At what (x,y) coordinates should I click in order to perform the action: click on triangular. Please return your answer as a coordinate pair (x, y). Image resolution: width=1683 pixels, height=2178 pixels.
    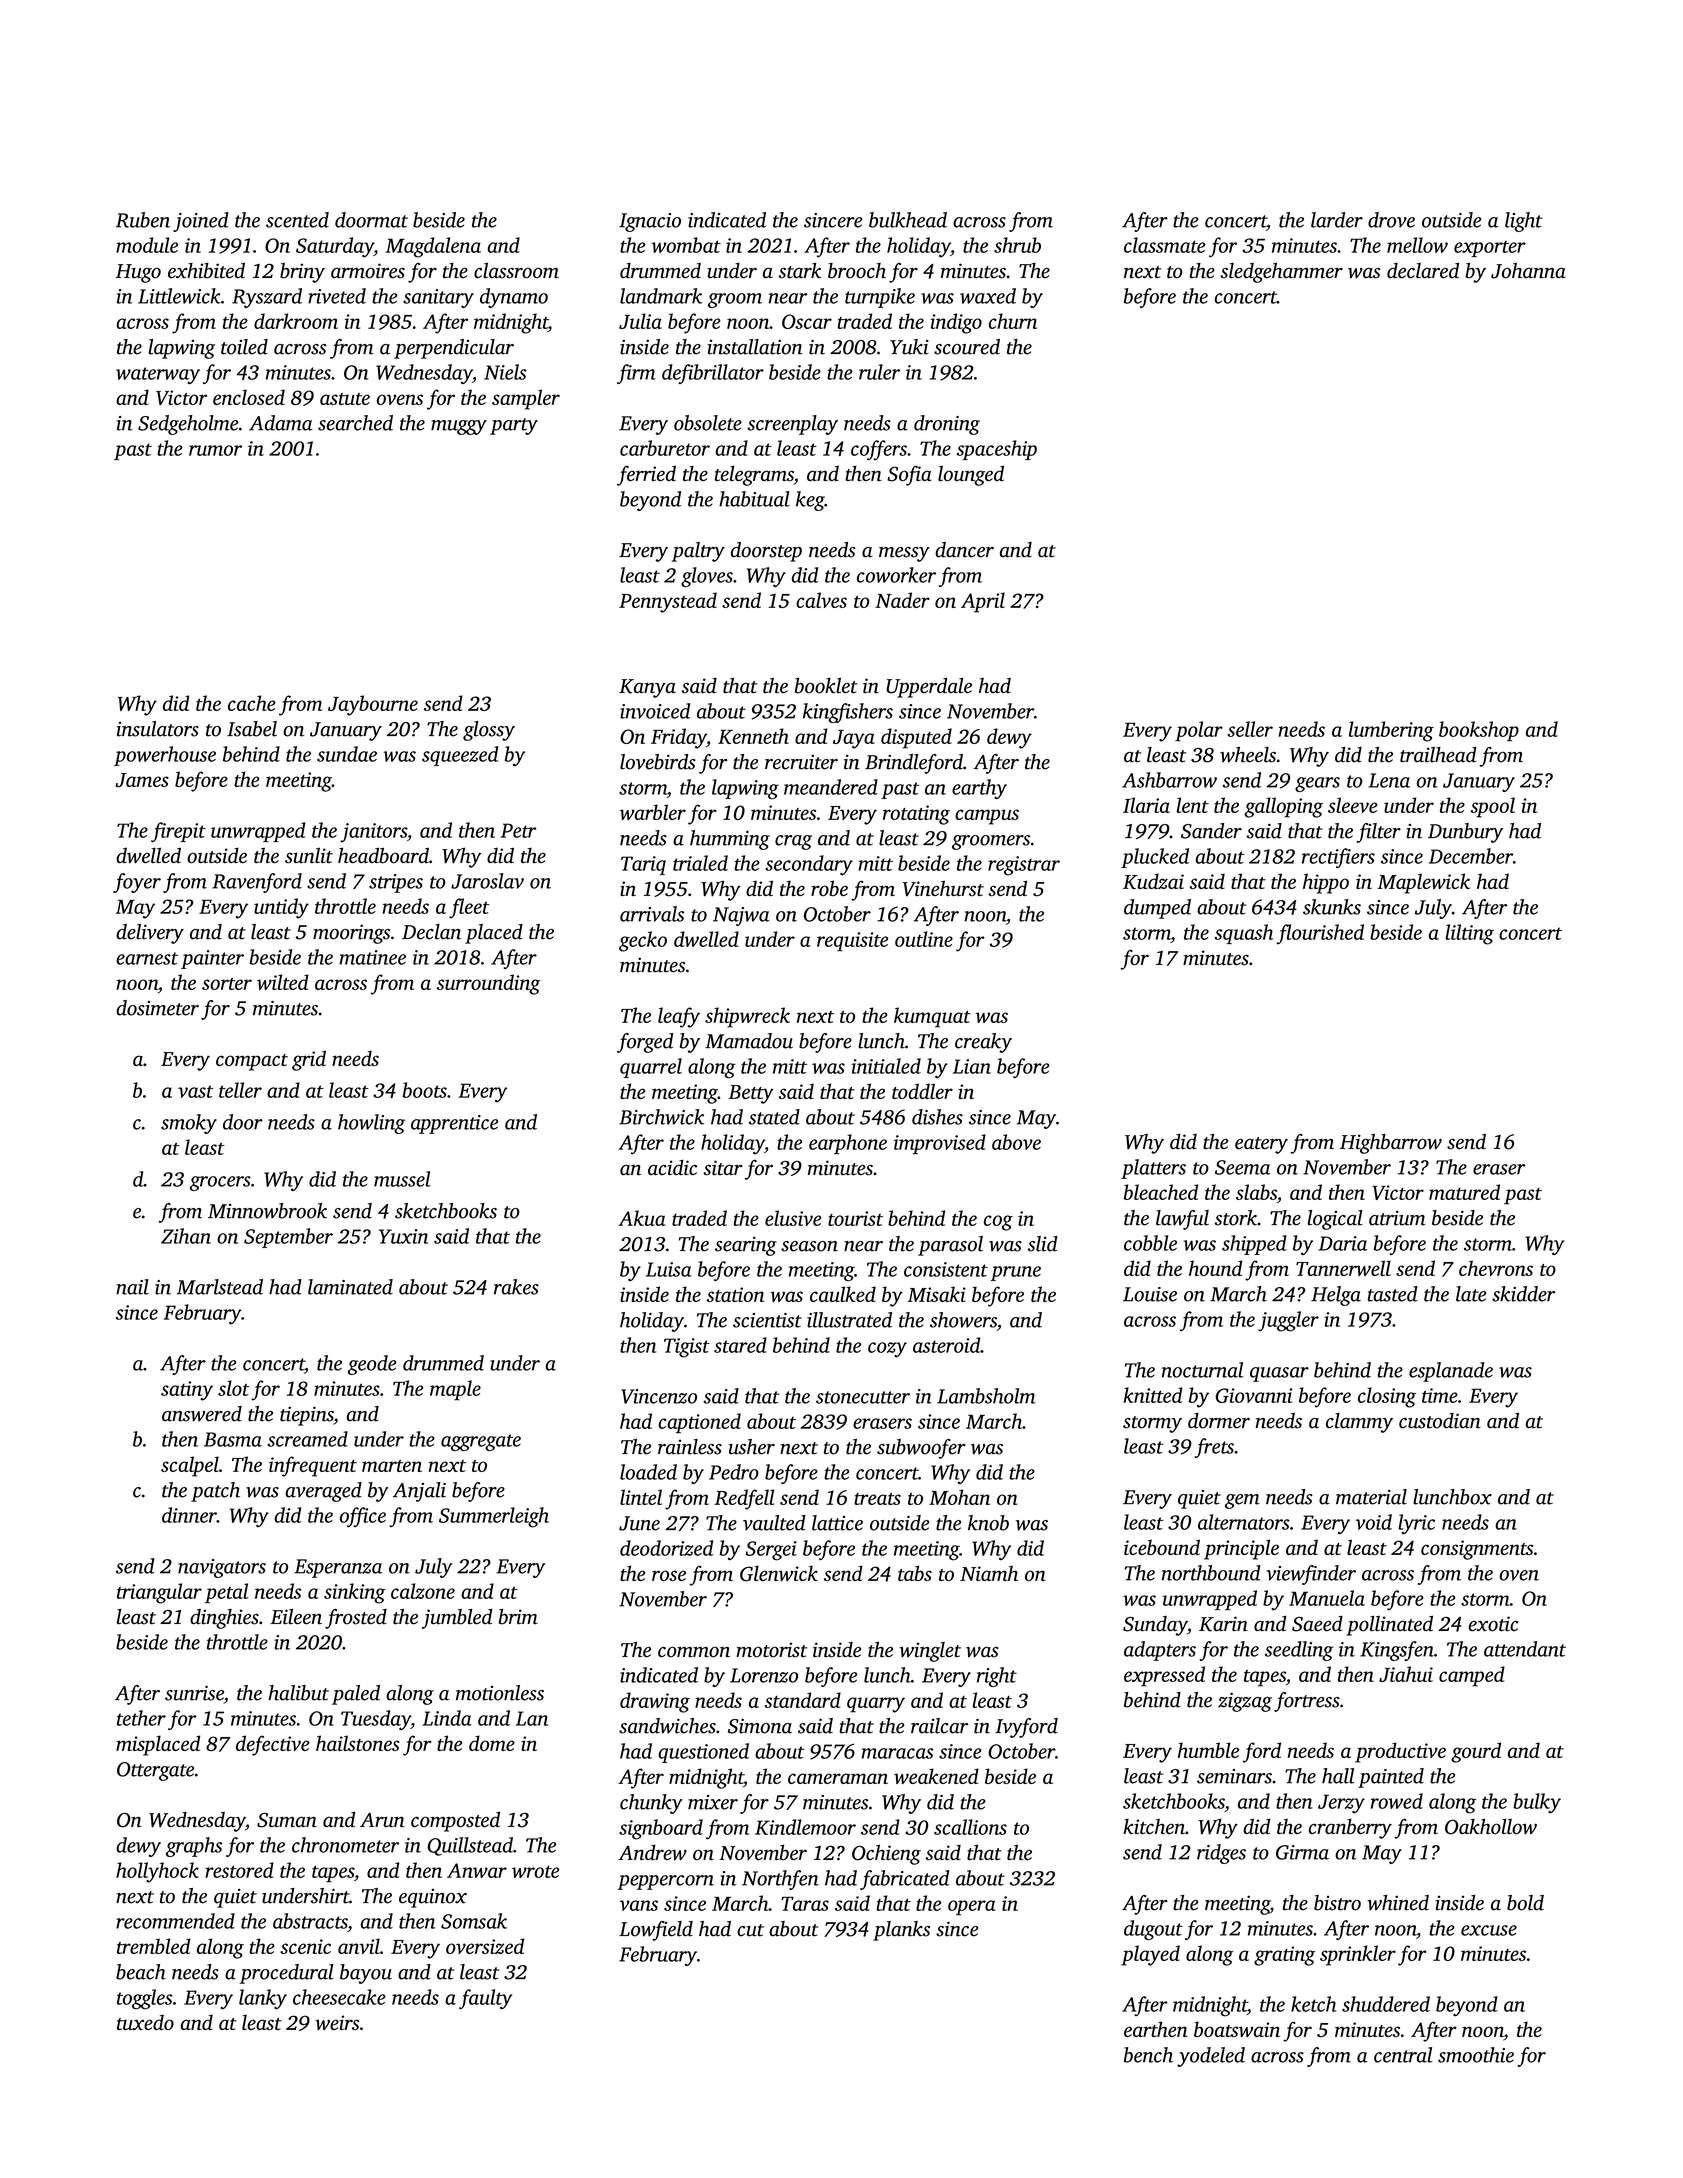
    Looking at the image, I should click on (159, 1593).
